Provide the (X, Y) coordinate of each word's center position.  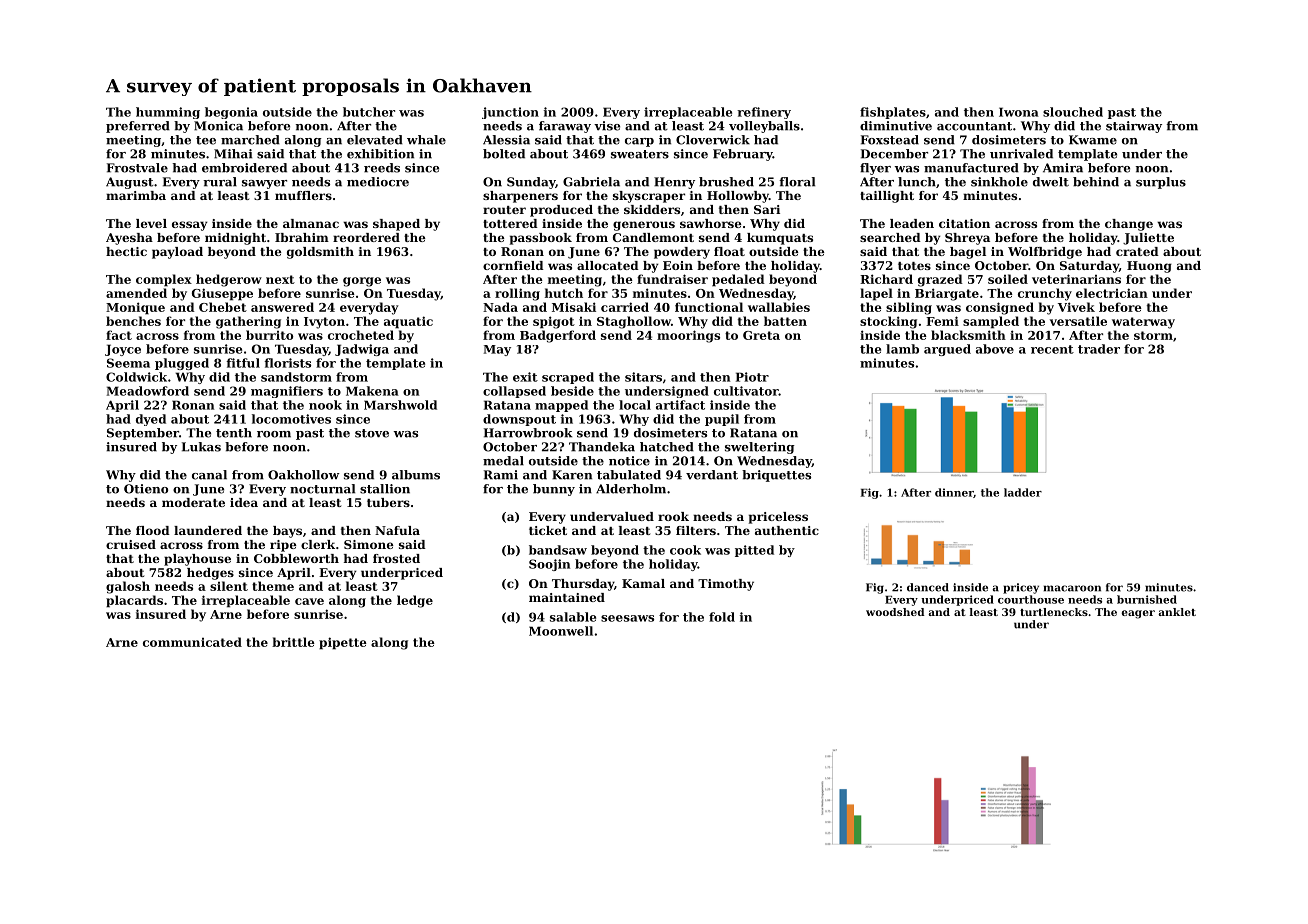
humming (168, 113)
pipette (343, 643)
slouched (1073, 112)
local (635, 405)
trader (1099, 349)
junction (510, 113)
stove (372, 433)
